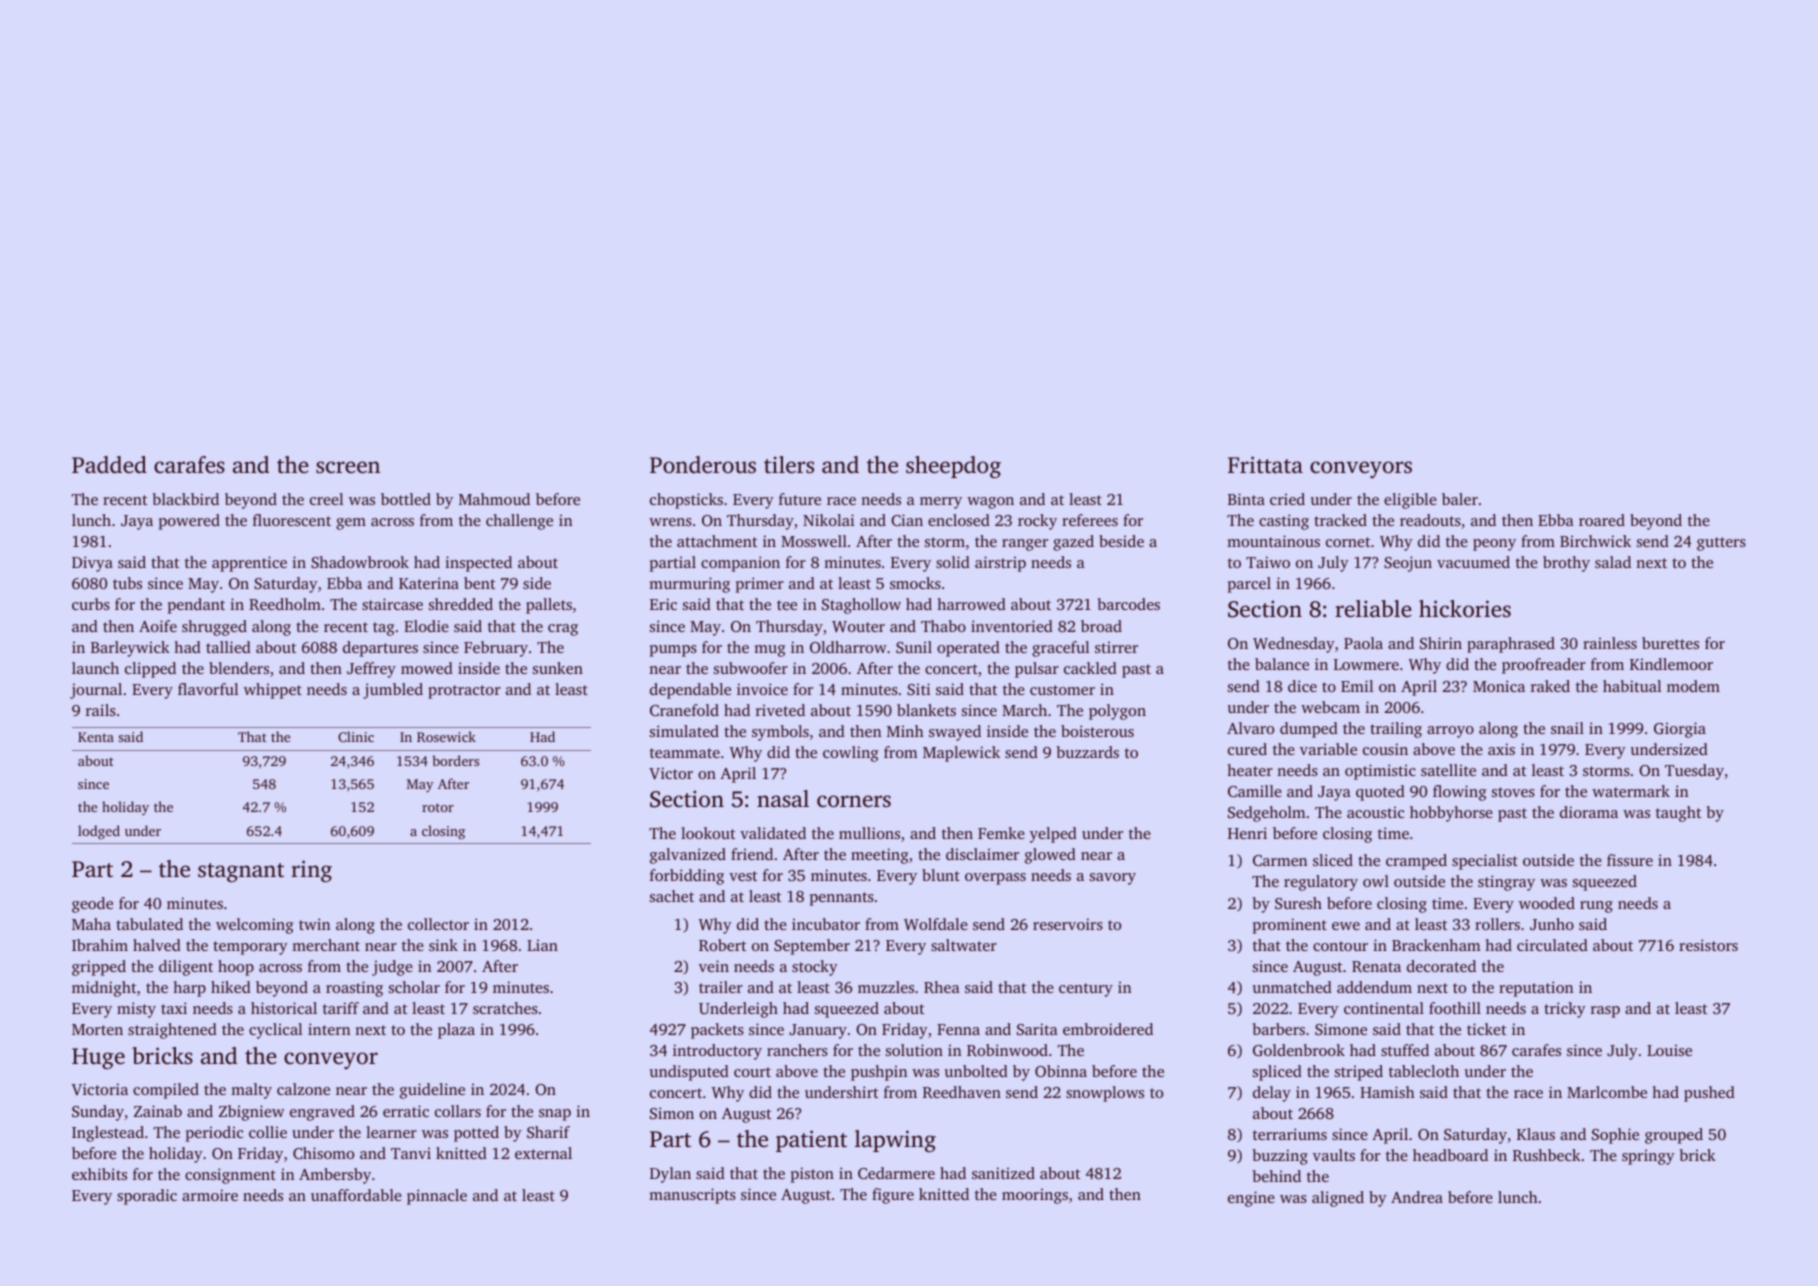 Image resolution: width=1818 pixels, height=1286 pixels. What do you see at coordinates (241, 873) in the image?
I see `stagnant` at bounding box center [241, 873].
